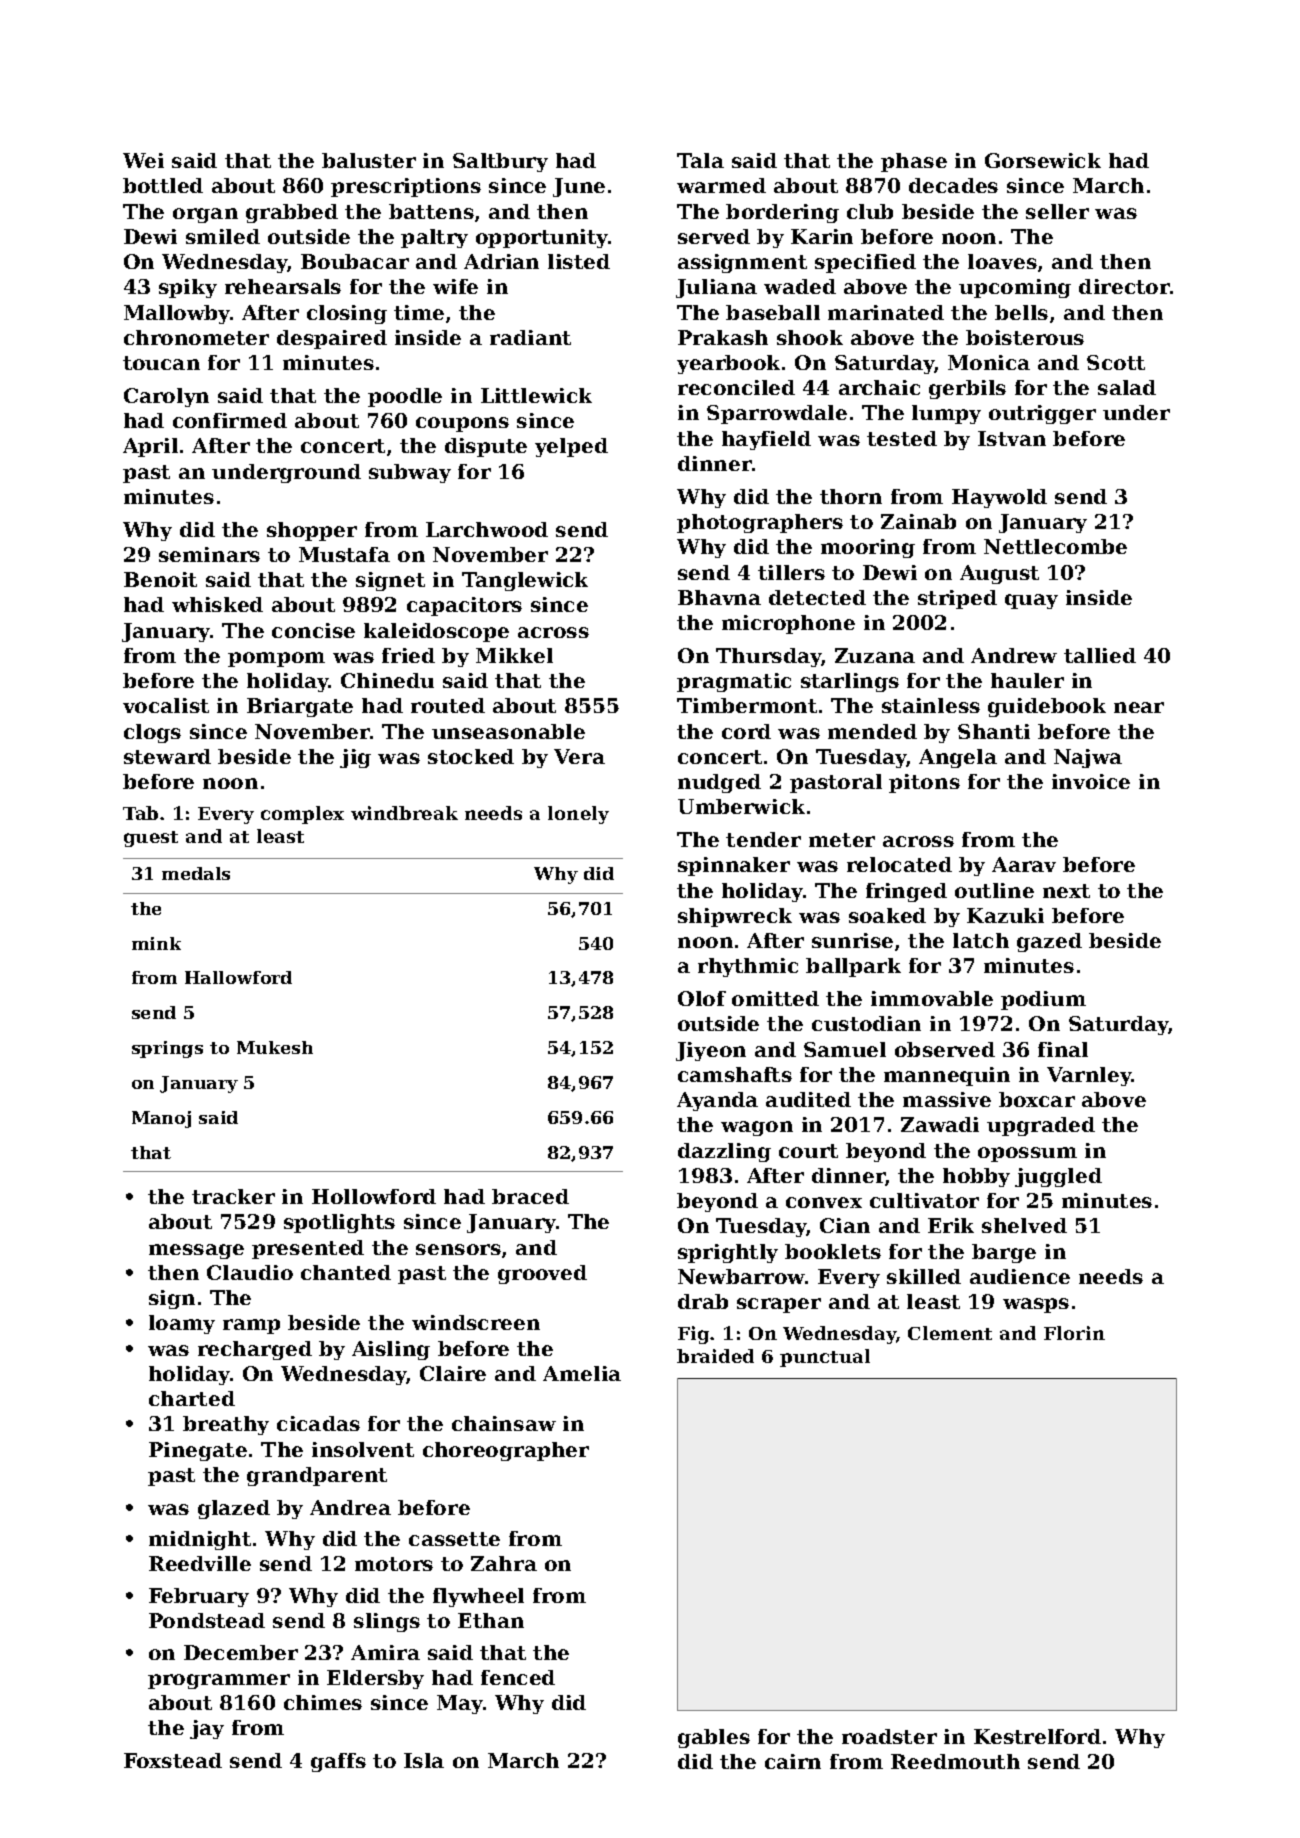  I want to click on Florin, so click(1074, 1333).
